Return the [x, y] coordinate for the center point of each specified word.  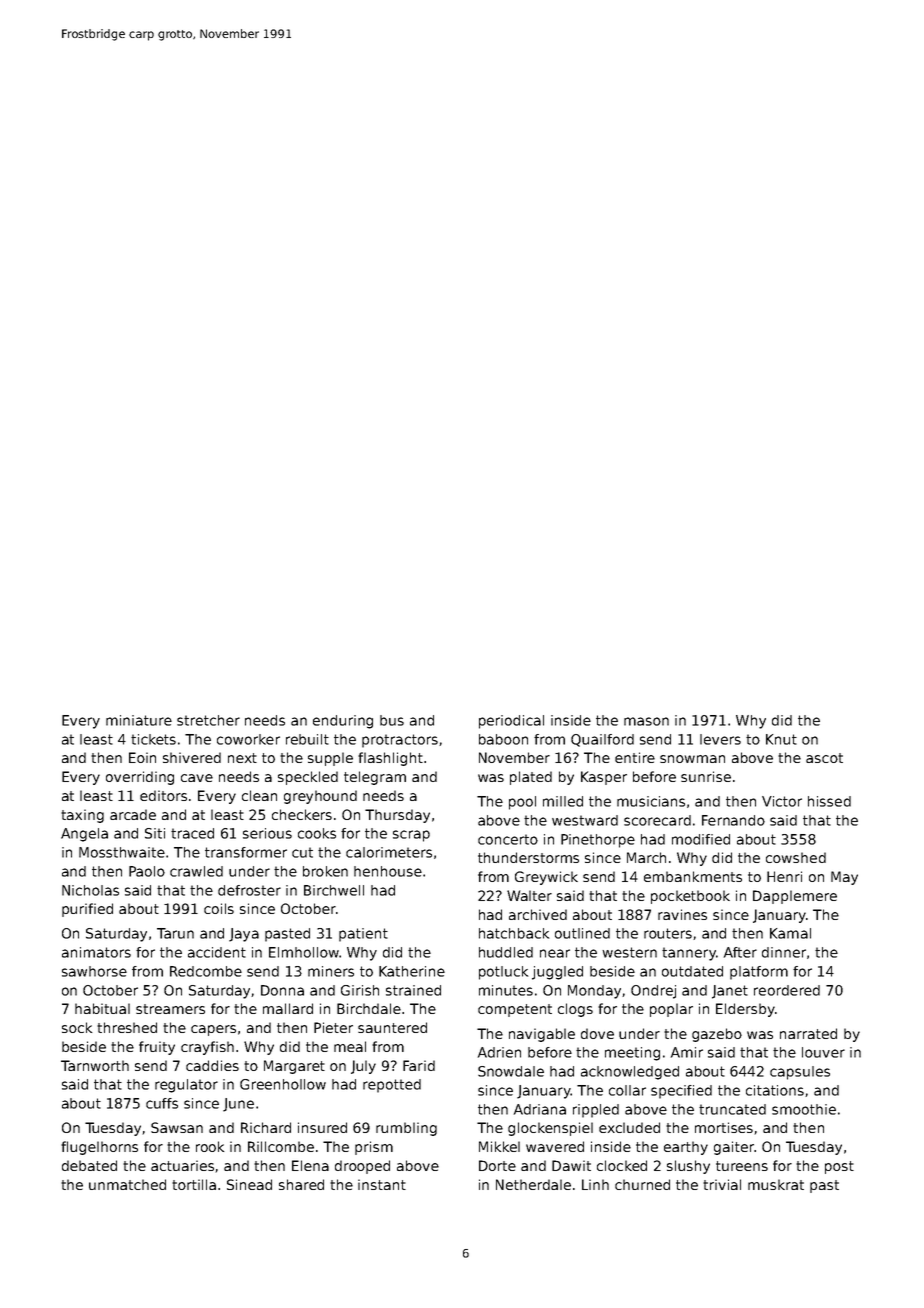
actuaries [182, 1165]
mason [646, 721]
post [839, 1167]
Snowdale [511, 1071]
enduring [343, 722]
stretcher [208, 720]
